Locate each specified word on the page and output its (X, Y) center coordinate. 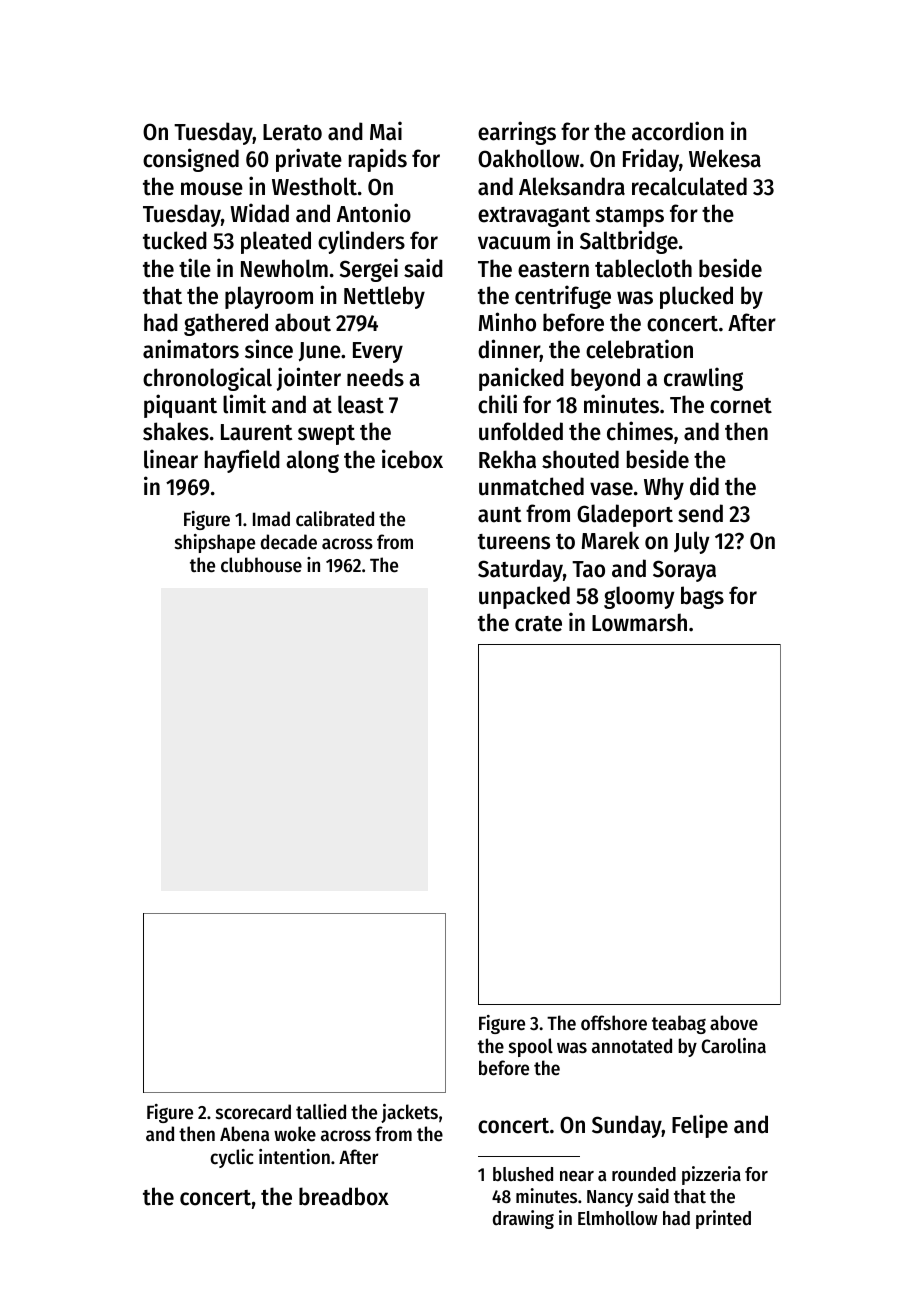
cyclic (232, 1158)
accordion (677, 131)
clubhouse (261, 565)
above (734, 1023)
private (309, 160)
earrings (517, 133)
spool (531, 1047)
